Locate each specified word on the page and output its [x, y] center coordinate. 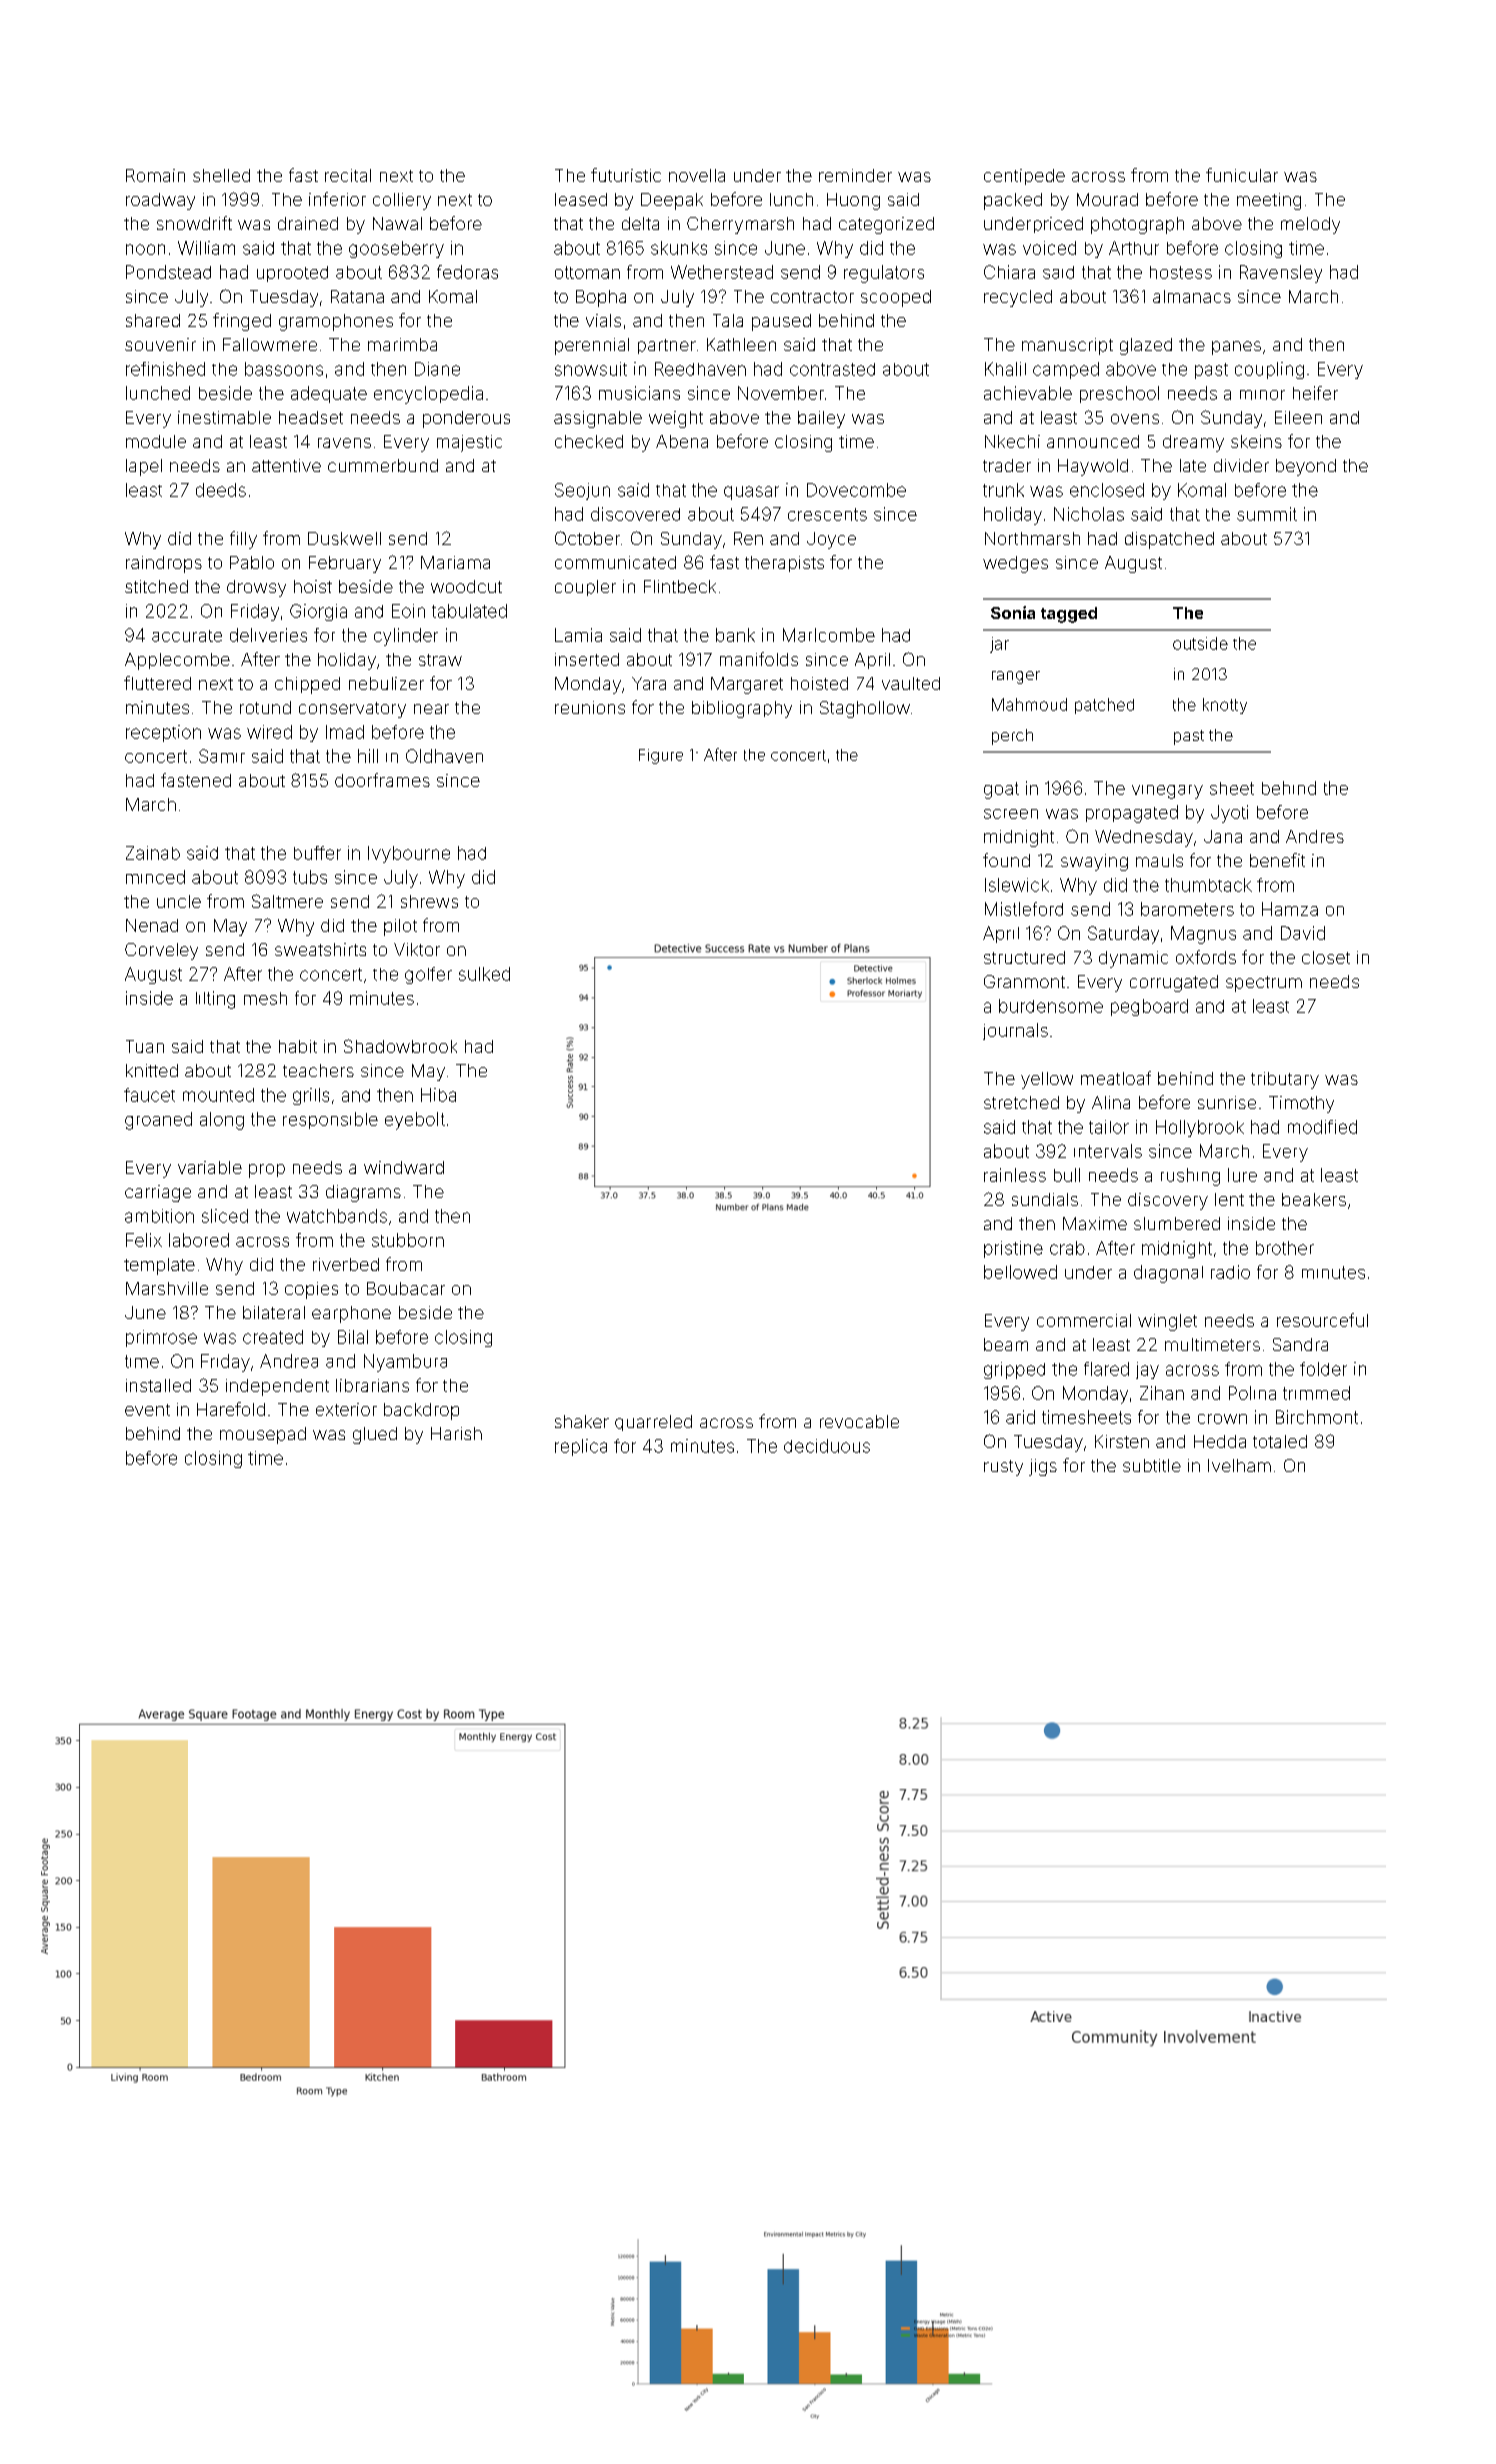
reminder [855, 175]
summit [1267, 514]
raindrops [164, 564]
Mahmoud [1029, 704]
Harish [456, 1433]
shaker [582, 1421]
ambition [159, 1216]
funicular [1242, 175]
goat [1001, 790]
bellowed [1020, 1272]
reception [163, 733]
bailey [821, 419]
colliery [402, 201]
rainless [1015, 1175]
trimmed [1316, 1393]
